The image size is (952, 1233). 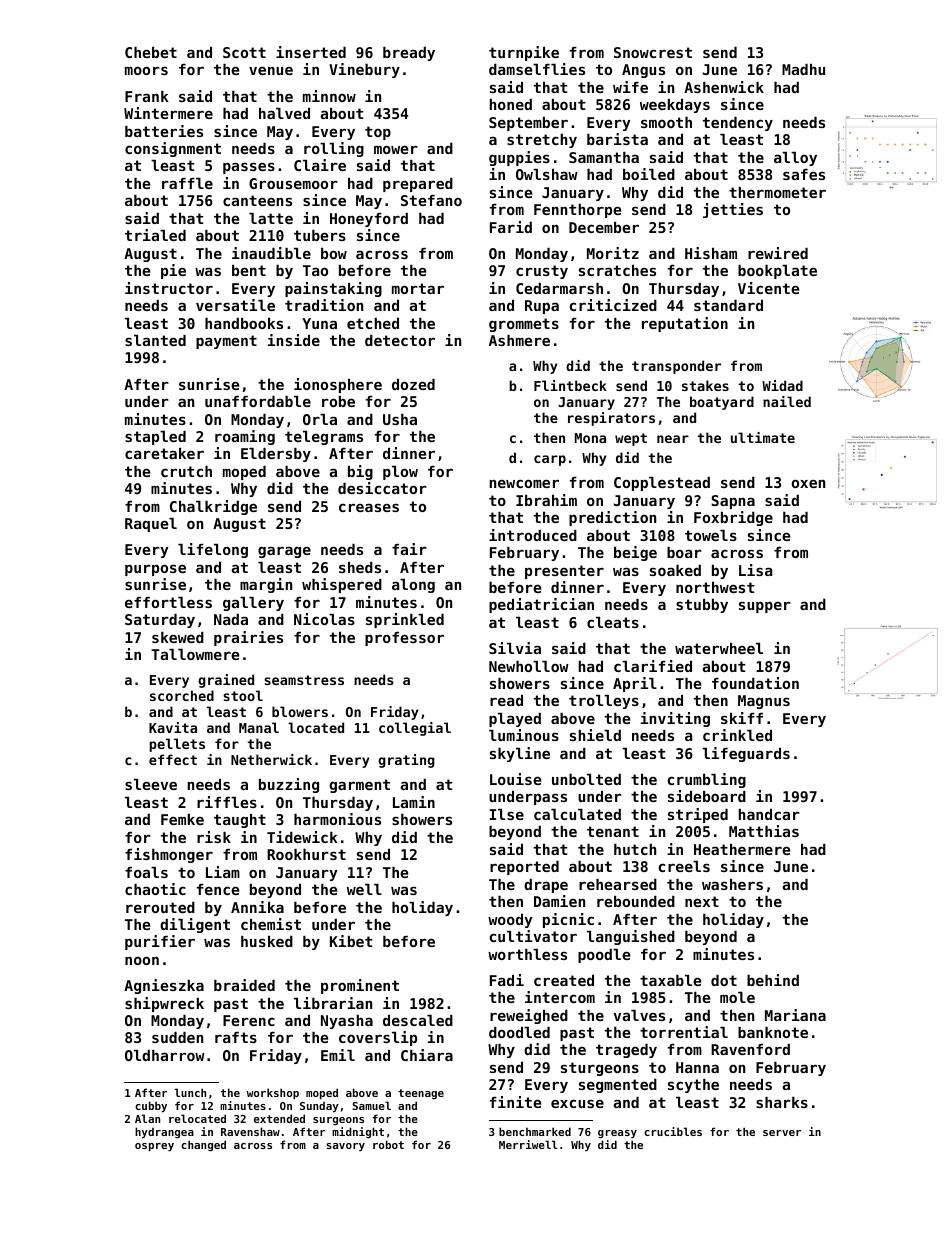 What do you see at coordinates (388, 1144) in the image?
I see `robot` at bounding box center [388, 1144].
